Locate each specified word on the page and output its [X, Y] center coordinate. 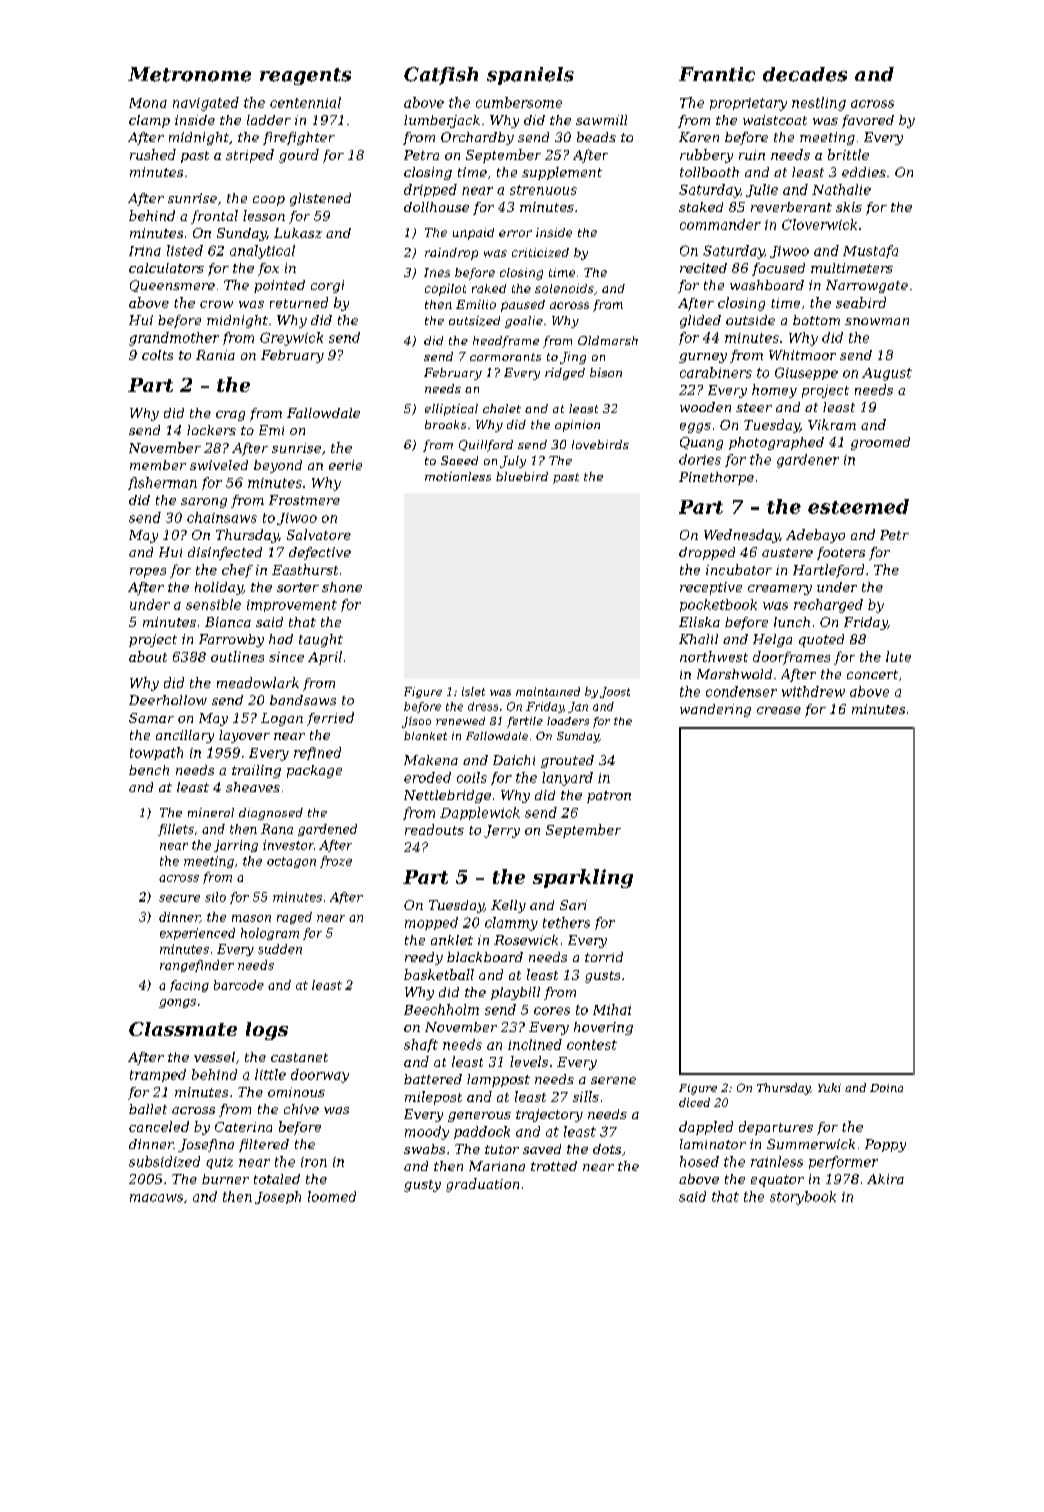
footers [841, 553]
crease [779, 710]
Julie [762, 190]
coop [269, 201]
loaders [568, 721]
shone [342, 587]
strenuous [543, 190]
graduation [482, 1185]
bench [149, 770]
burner [225, 1179]
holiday [219, 588]
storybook [803, 1198]
